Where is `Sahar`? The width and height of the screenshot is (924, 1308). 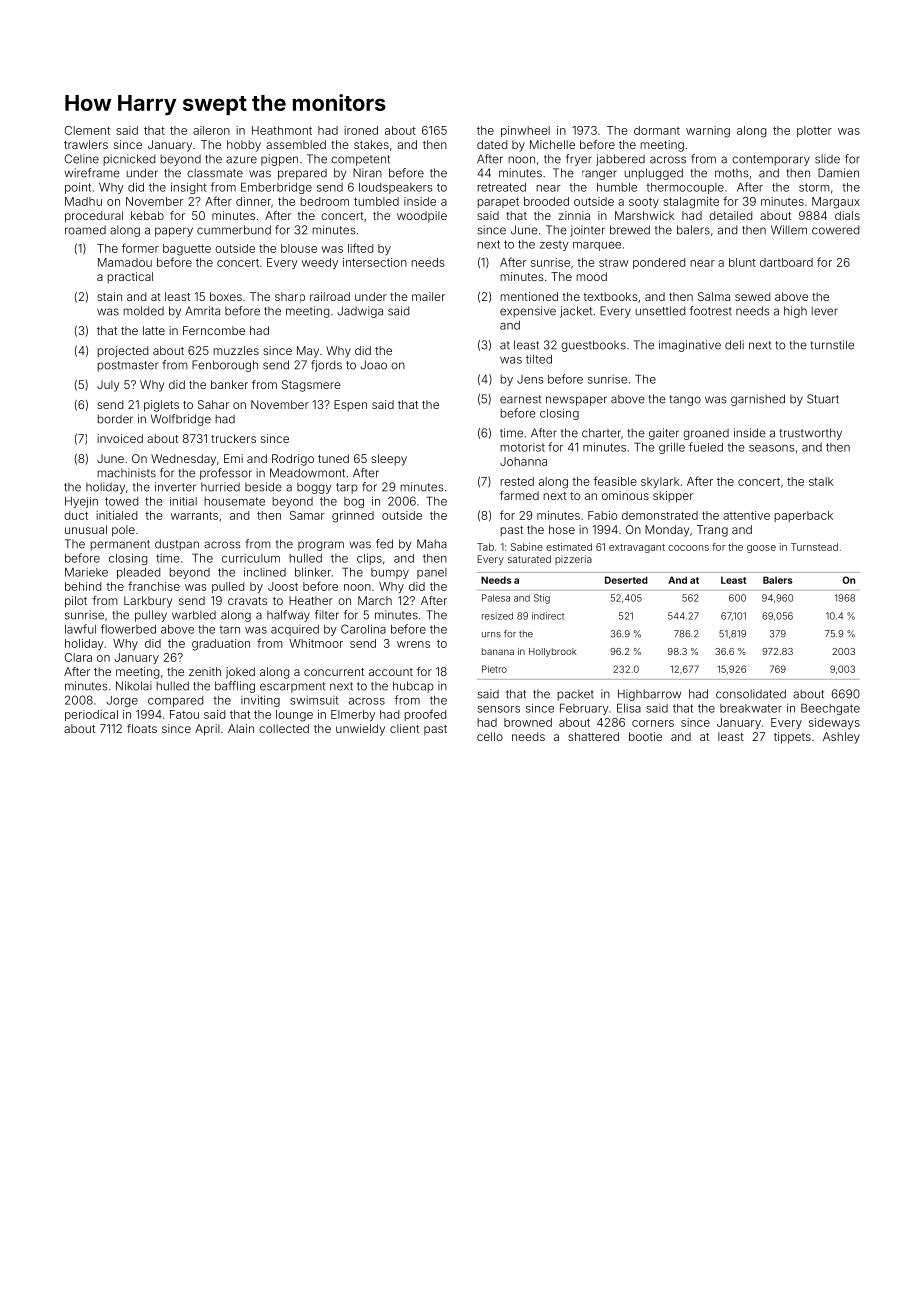
Sahar is located at coordinates (213, 404).
